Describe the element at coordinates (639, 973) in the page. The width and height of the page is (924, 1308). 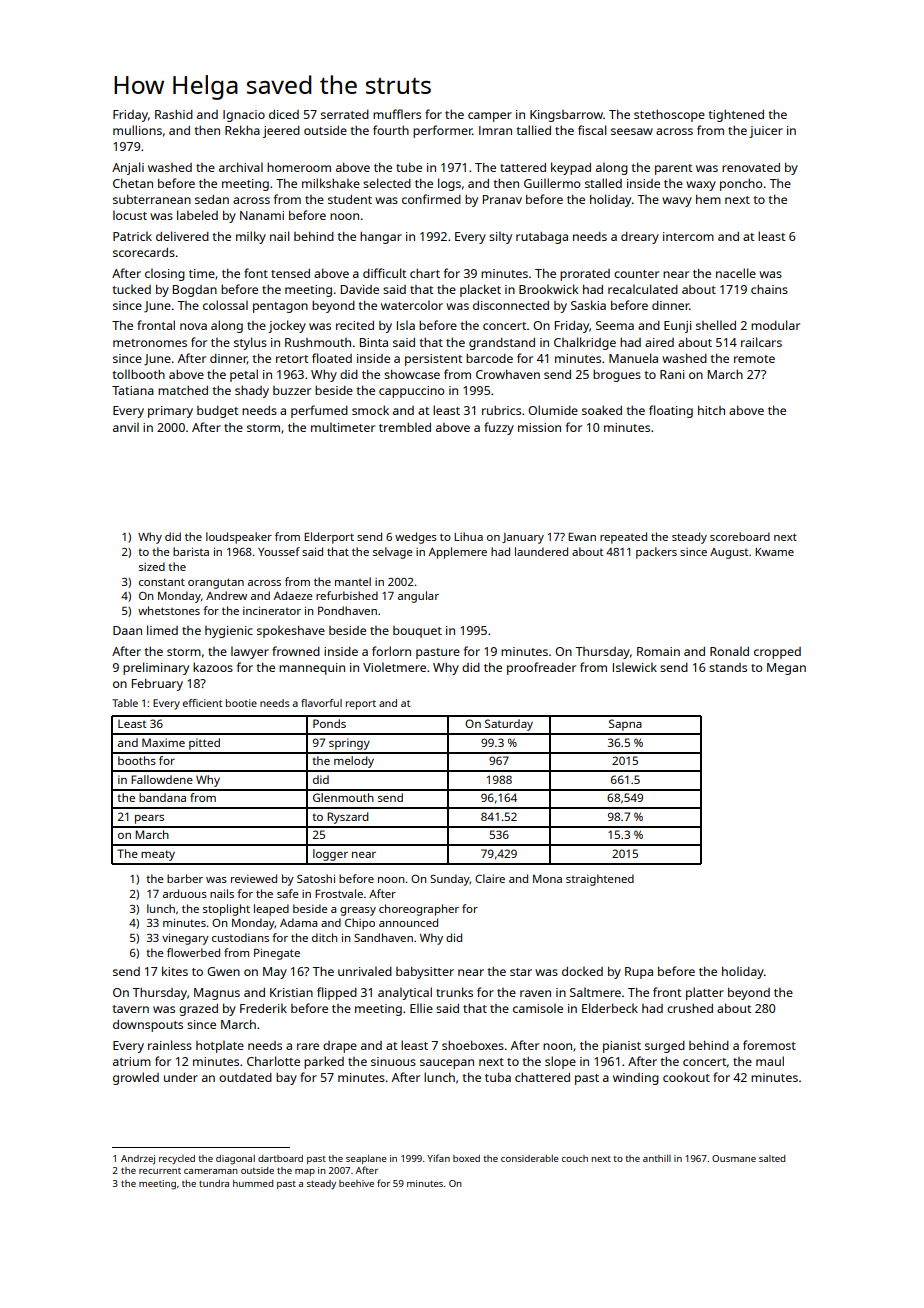
I see `Rupa` at that location.
